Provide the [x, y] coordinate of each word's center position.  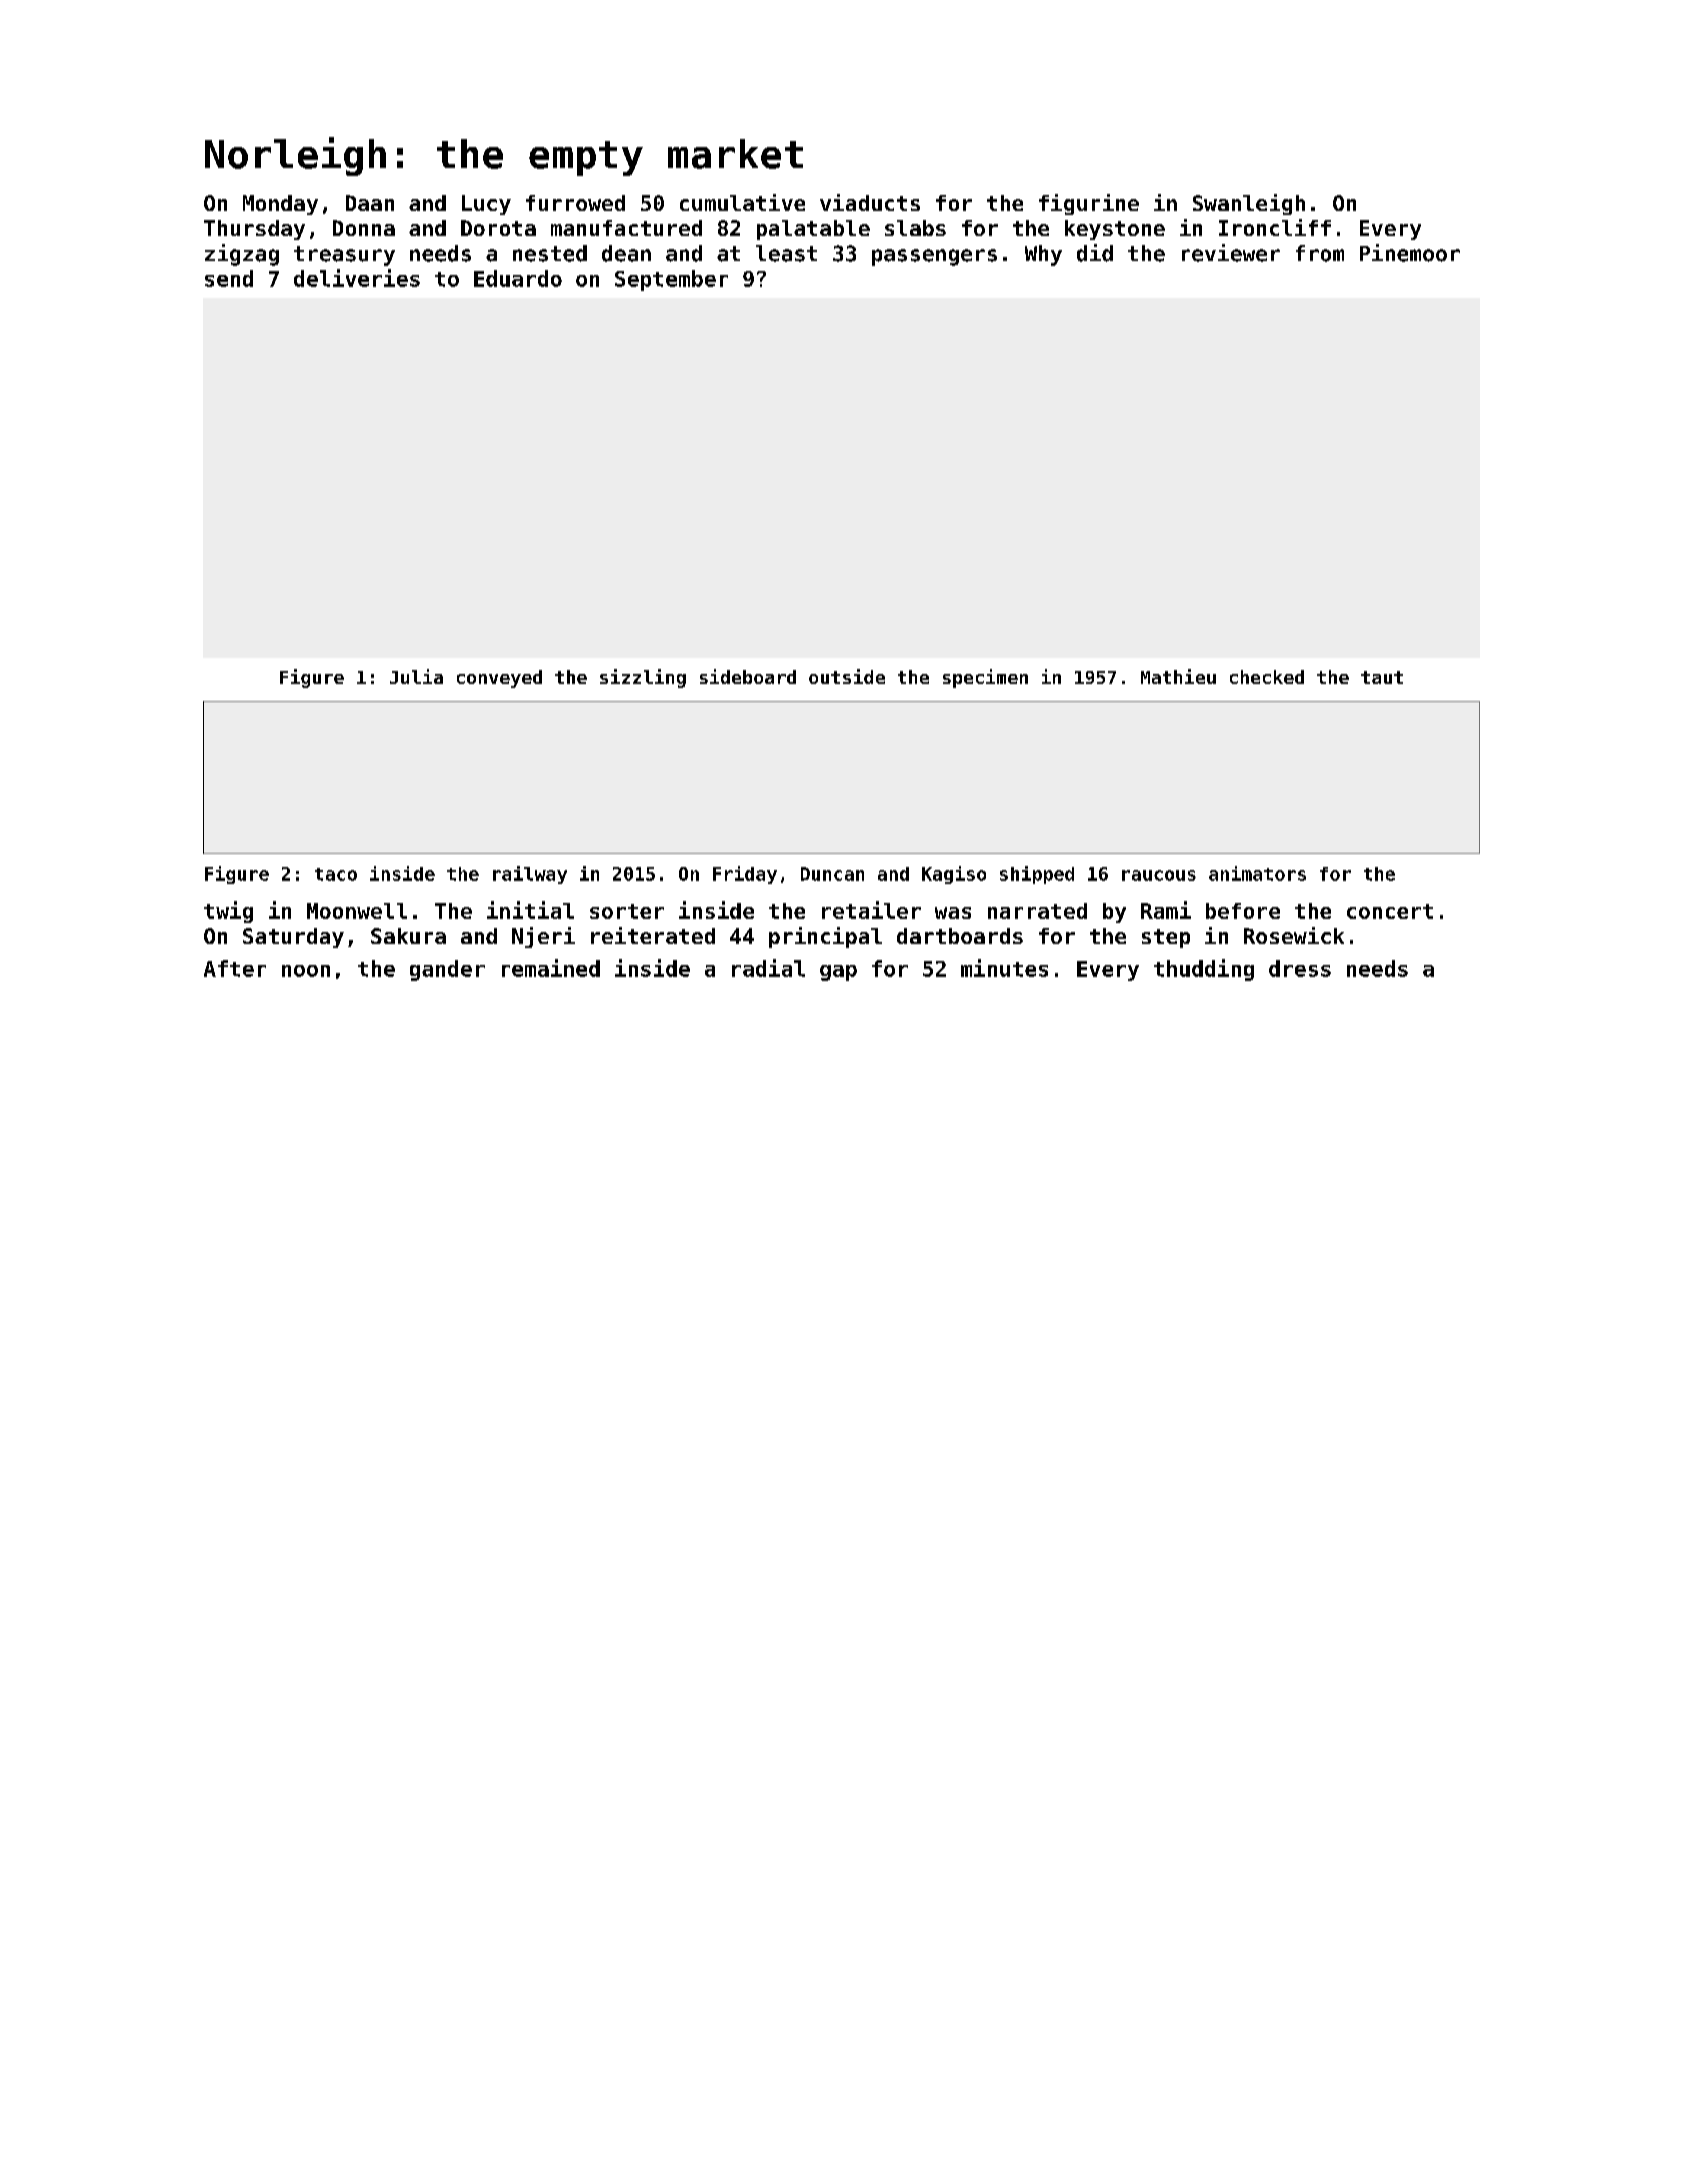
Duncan [832, 874]
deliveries [357, 278]
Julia [416, 676]
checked [1267, 677]
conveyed [499, 679]
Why [1043, 255]
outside [847, 676]
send [229, 278]
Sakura [408, 936]
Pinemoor [1410, 253]
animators [1257, 873]
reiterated [653, 935]
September [671, 280]
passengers [934, 257]
